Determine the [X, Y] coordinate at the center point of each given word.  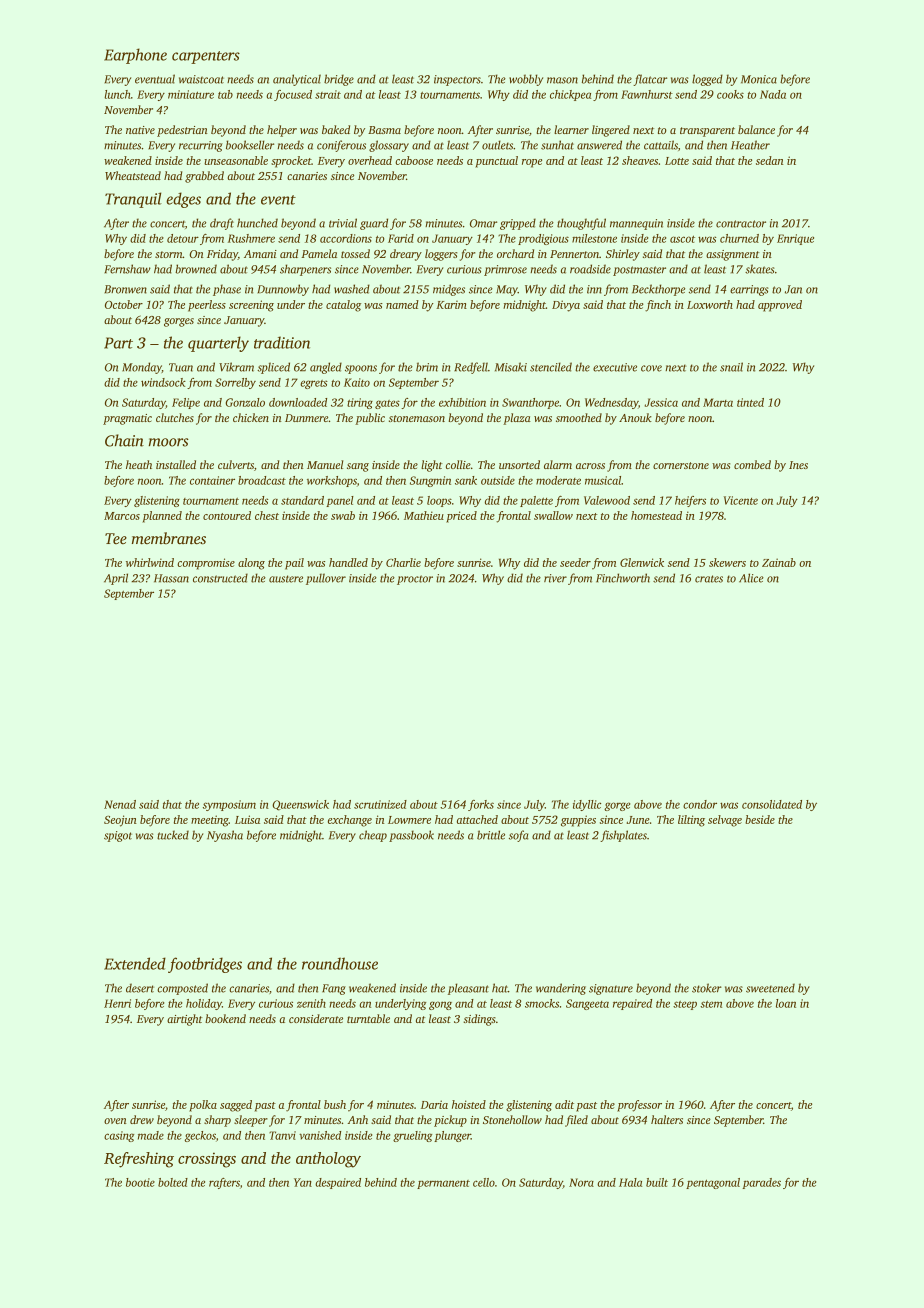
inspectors [457, 80]
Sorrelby [235, 383]
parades [761, 1183]
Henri [117, 1003]
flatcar [650, 80]
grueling [412, 1136]
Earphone [135, 56]
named [402, 304]
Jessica [661, 402]
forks [481, 805]
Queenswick [300, 805]
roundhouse [340, 963]
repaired [632, 1004]
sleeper [251, 1121]
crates [709, 579]
